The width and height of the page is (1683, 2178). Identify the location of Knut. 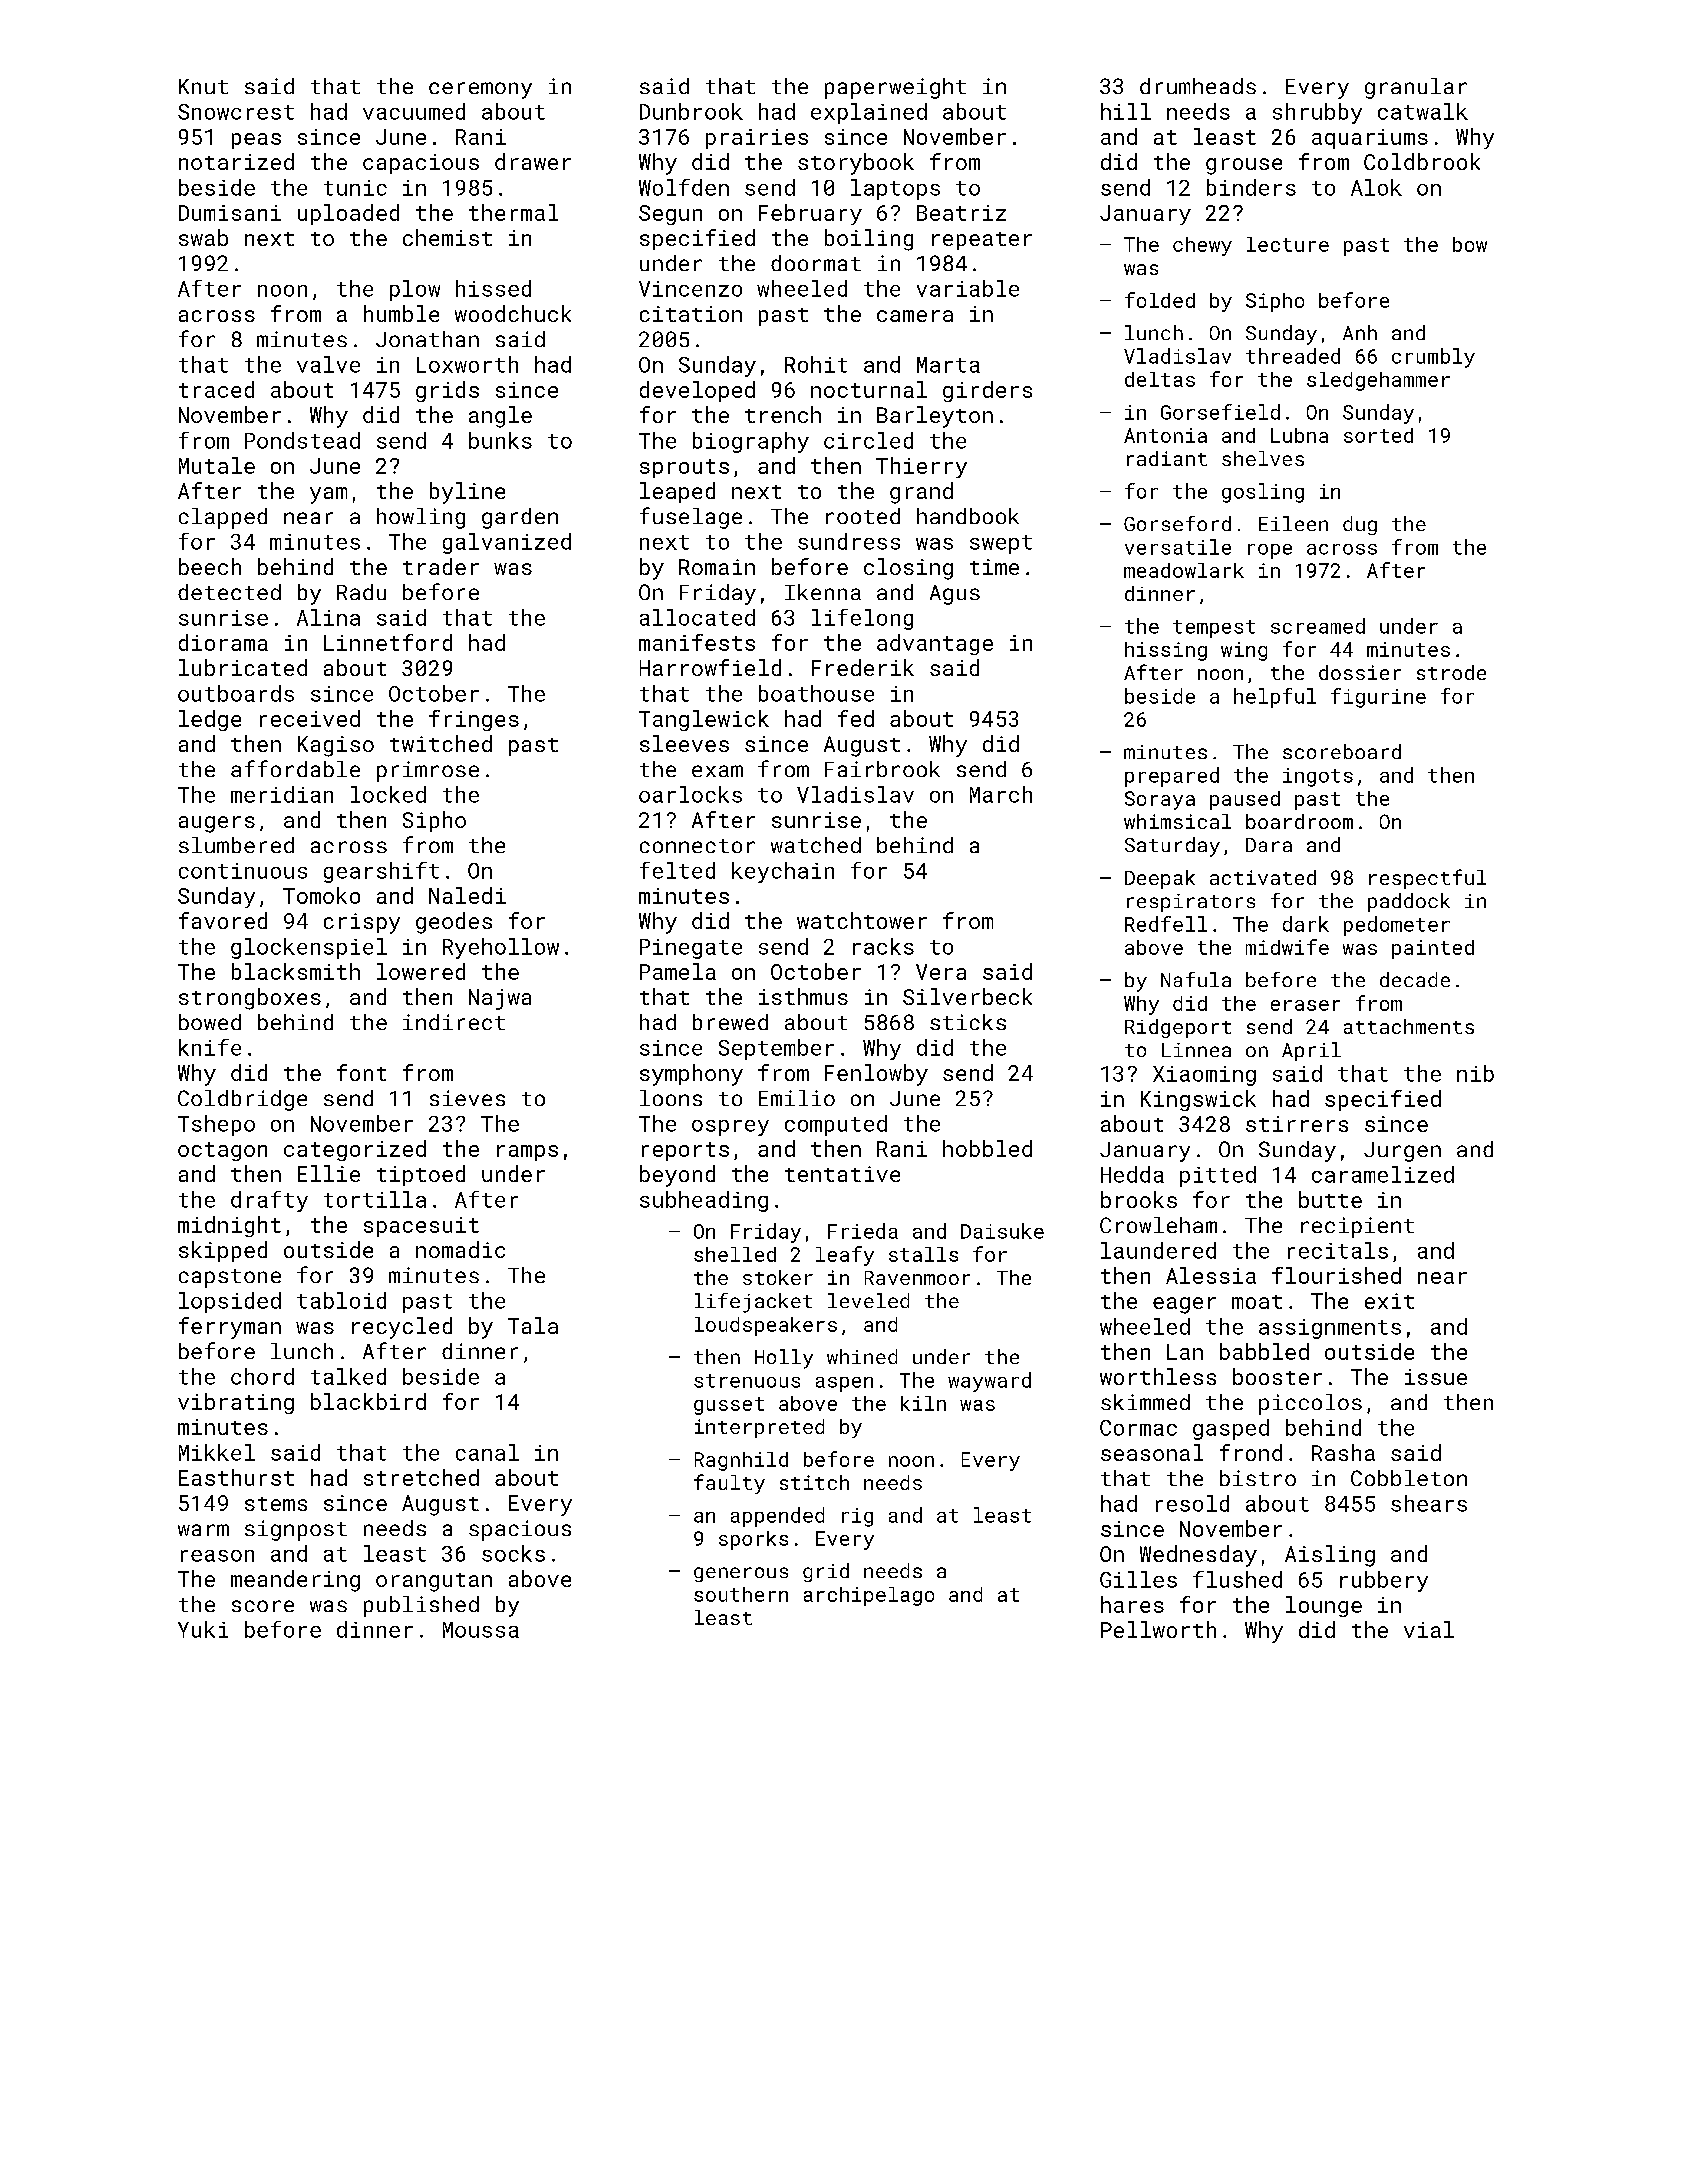
(203, 86).
